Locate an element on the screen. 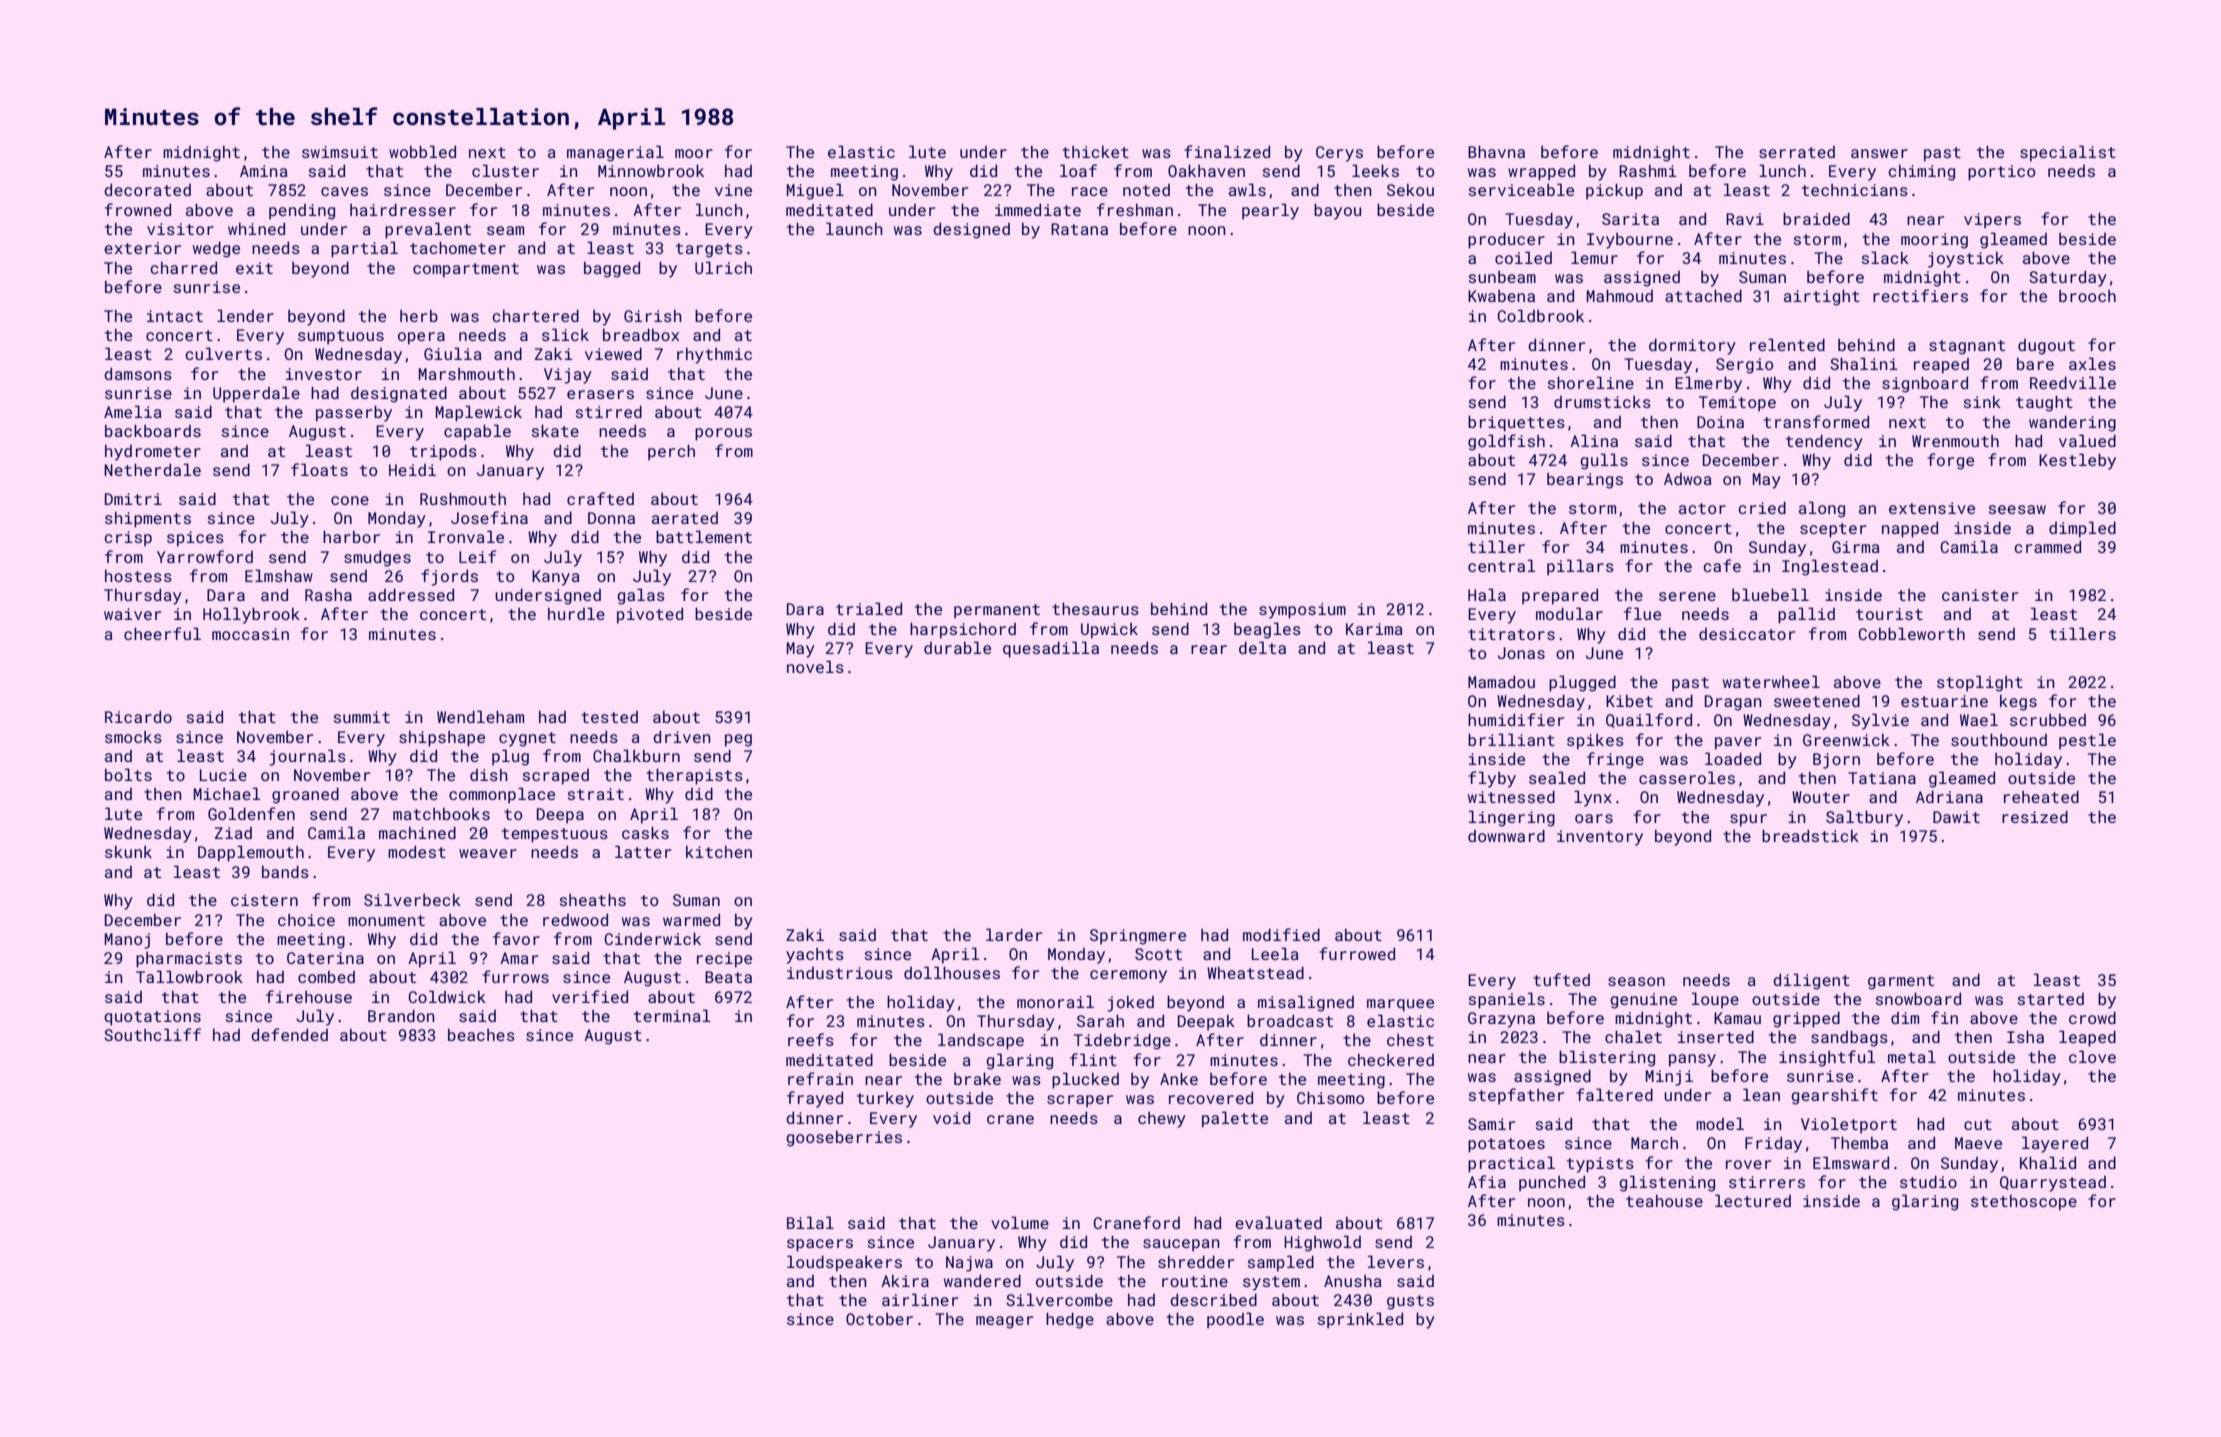 The height and width of the screenshot is (1437, 2221). serrated is located at coordinates (1797, 152).
